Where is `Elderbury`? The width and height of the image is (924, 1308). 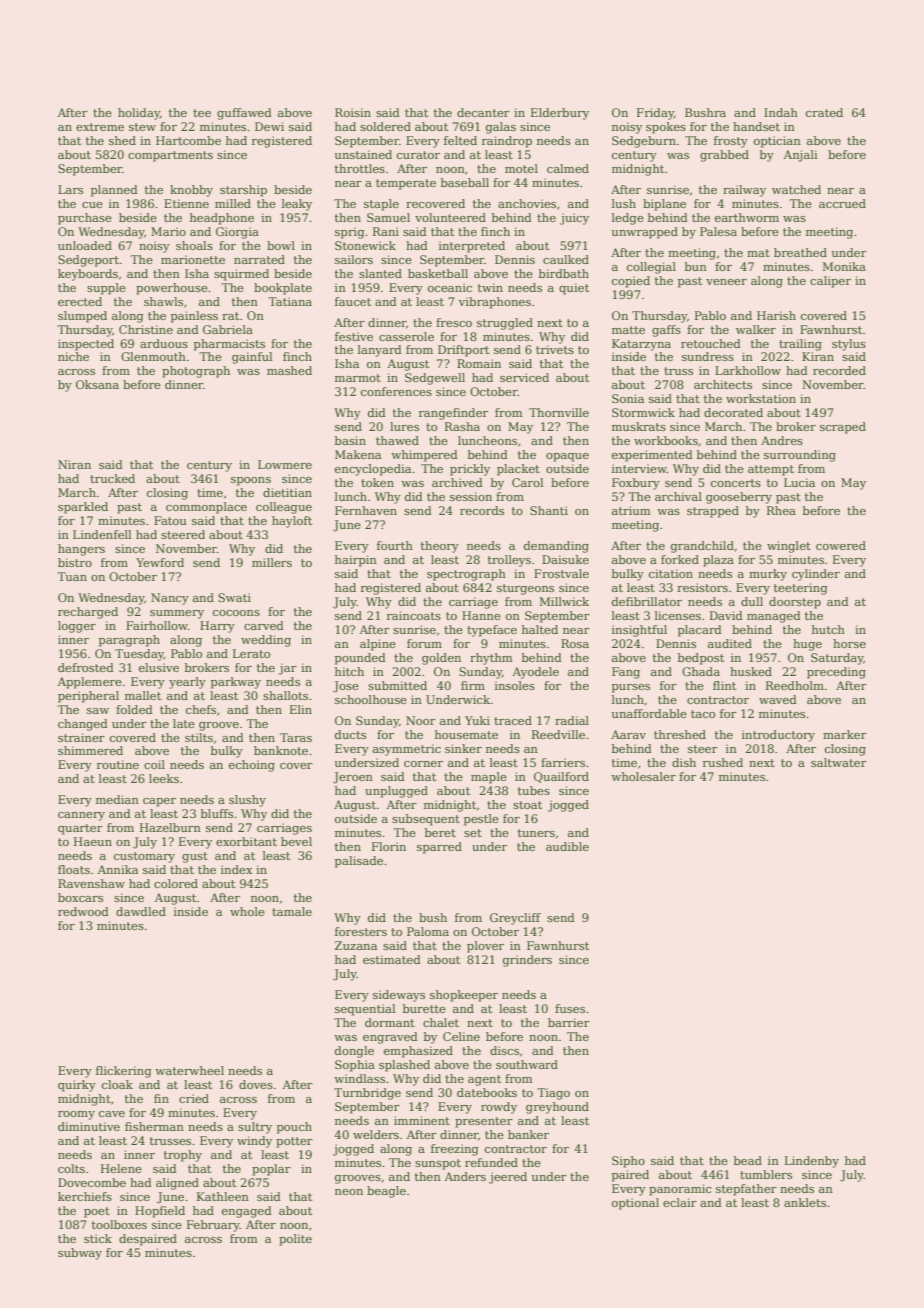
Elderbury is located at coordinates (560, 114).
